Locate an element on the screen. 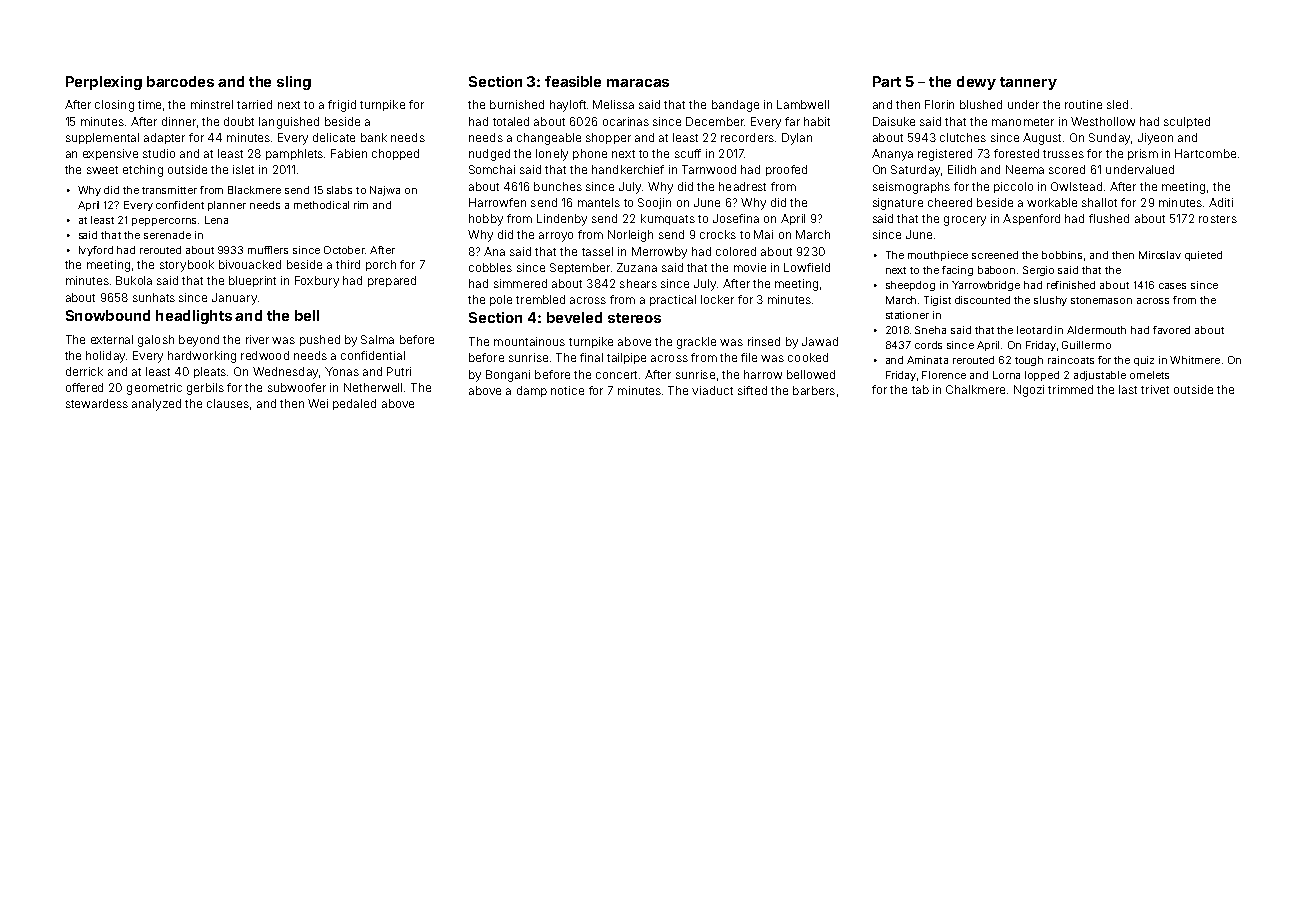  sweet is located at coordinates (102, 170).
